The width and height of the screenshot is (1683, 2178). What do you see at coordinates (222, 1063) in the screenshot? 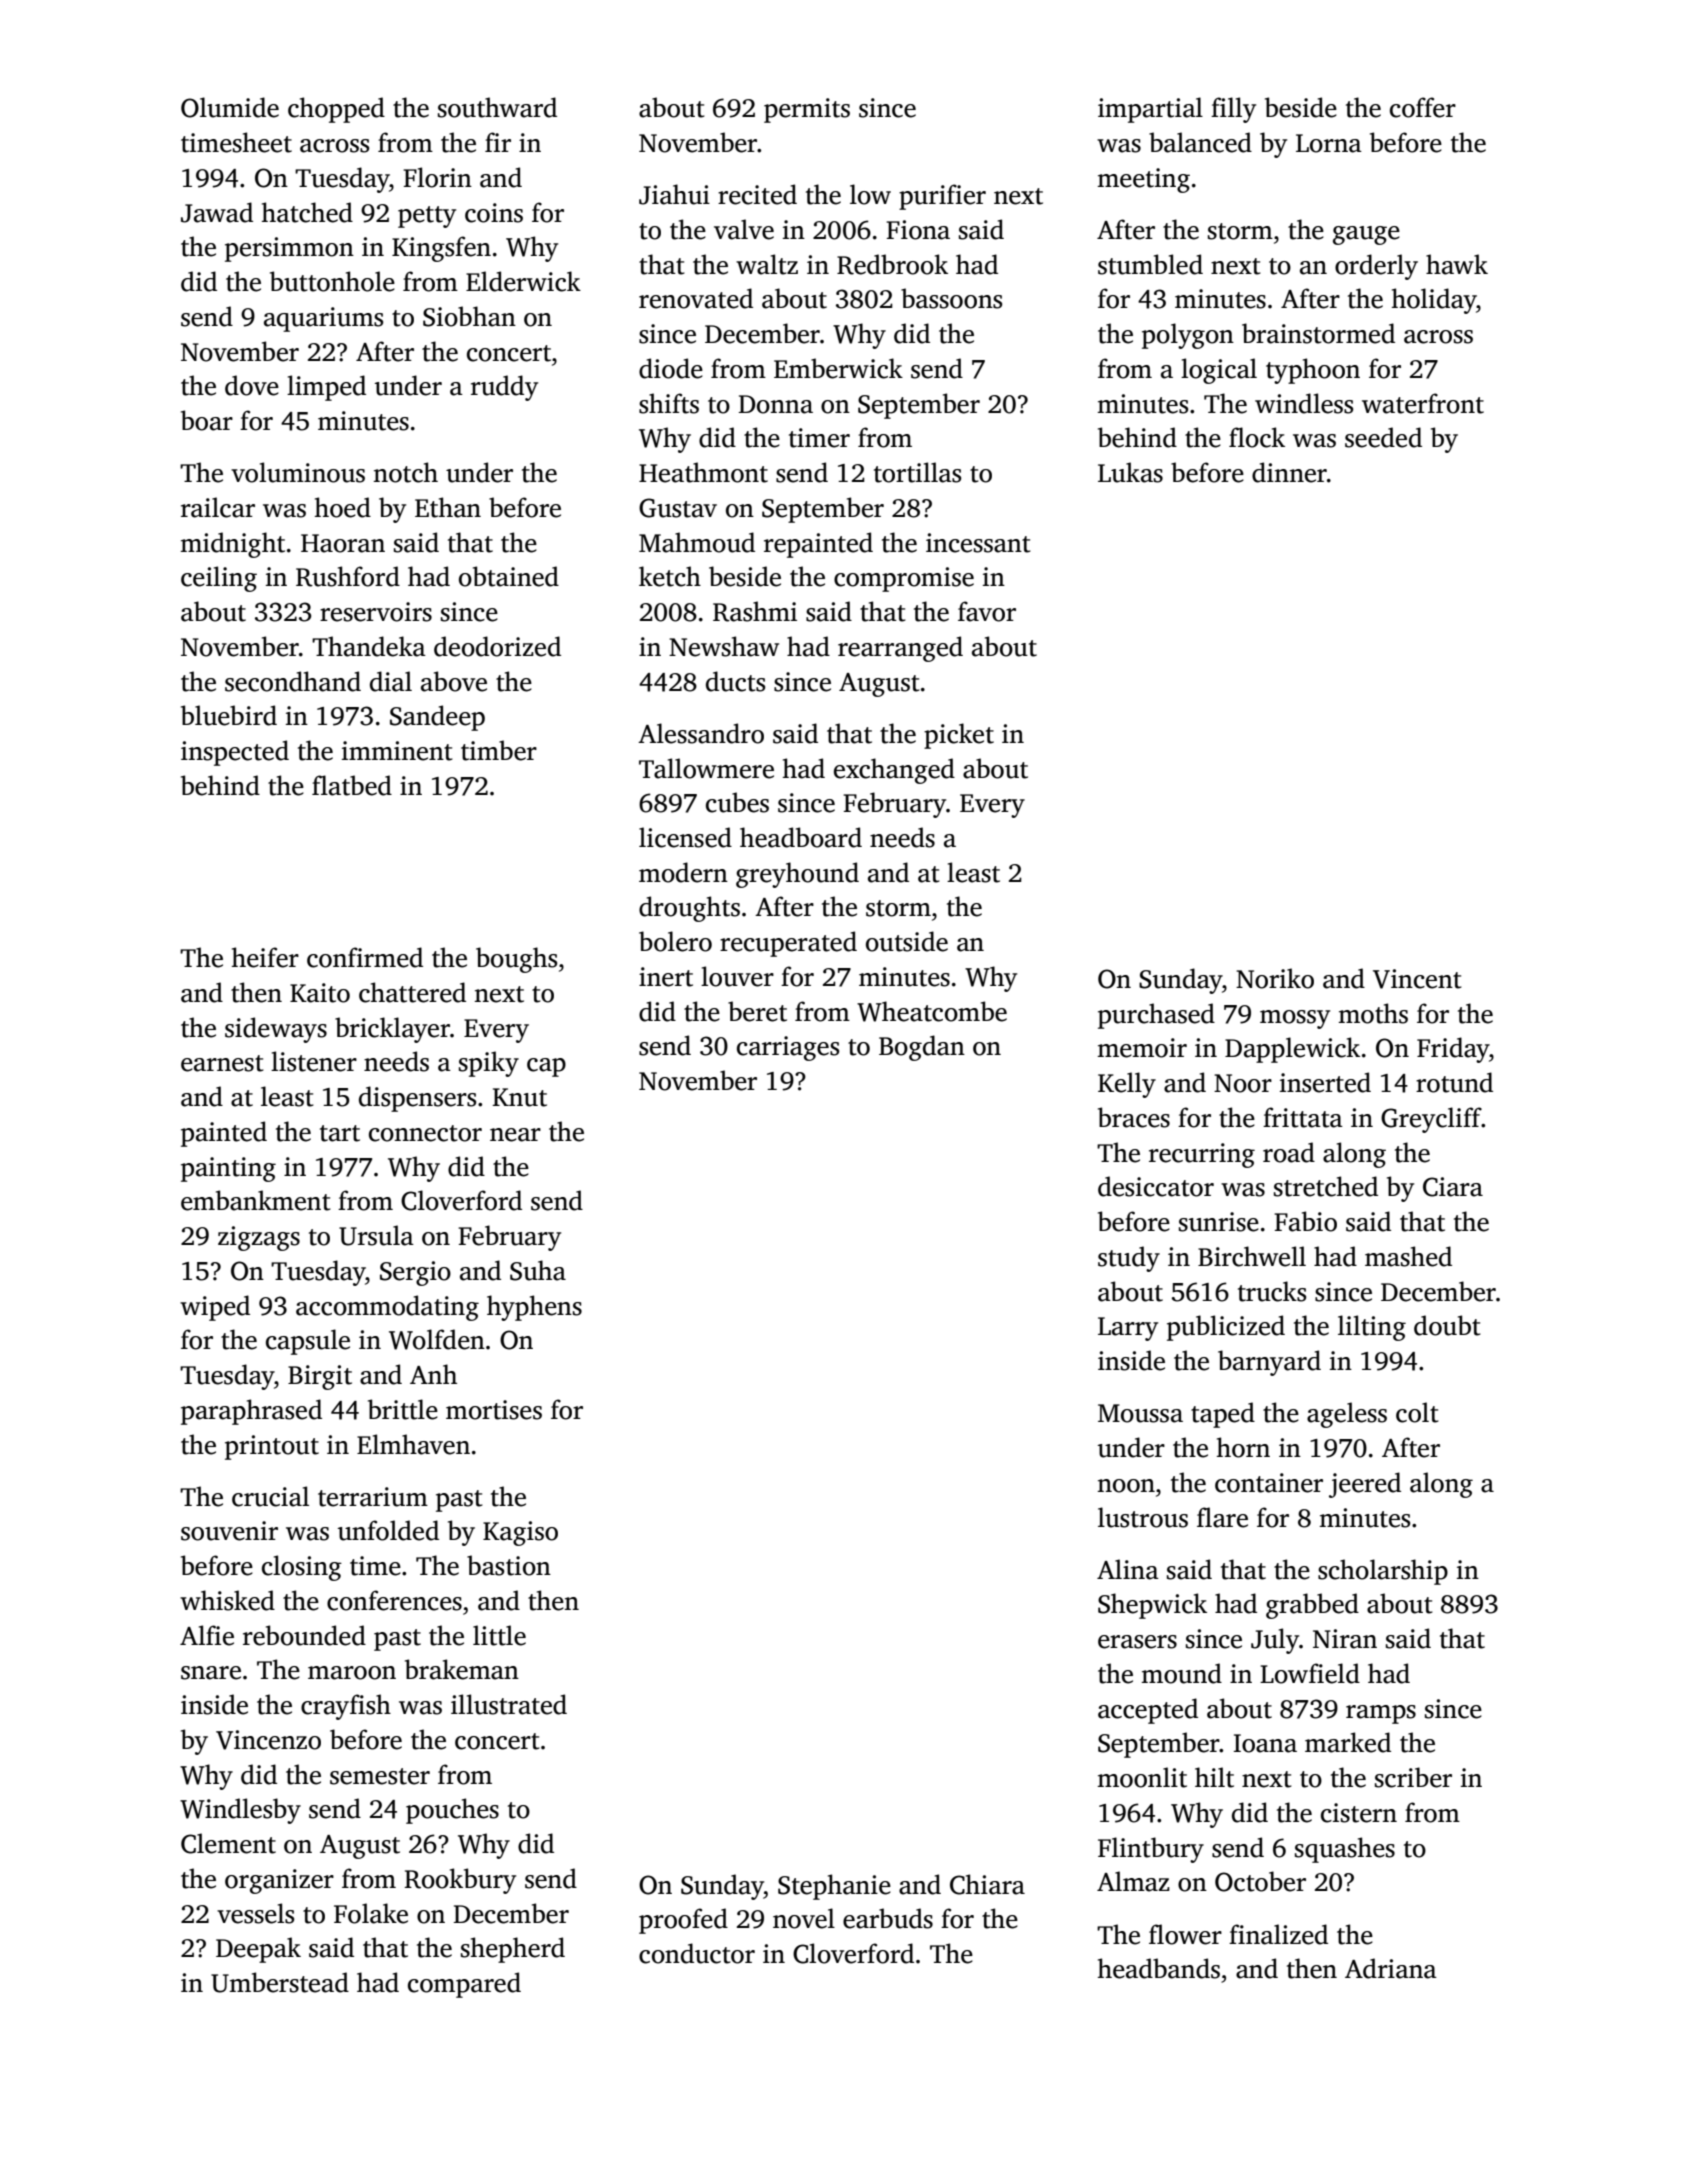
I see `earnest` at bounding box center [222, 1063].
